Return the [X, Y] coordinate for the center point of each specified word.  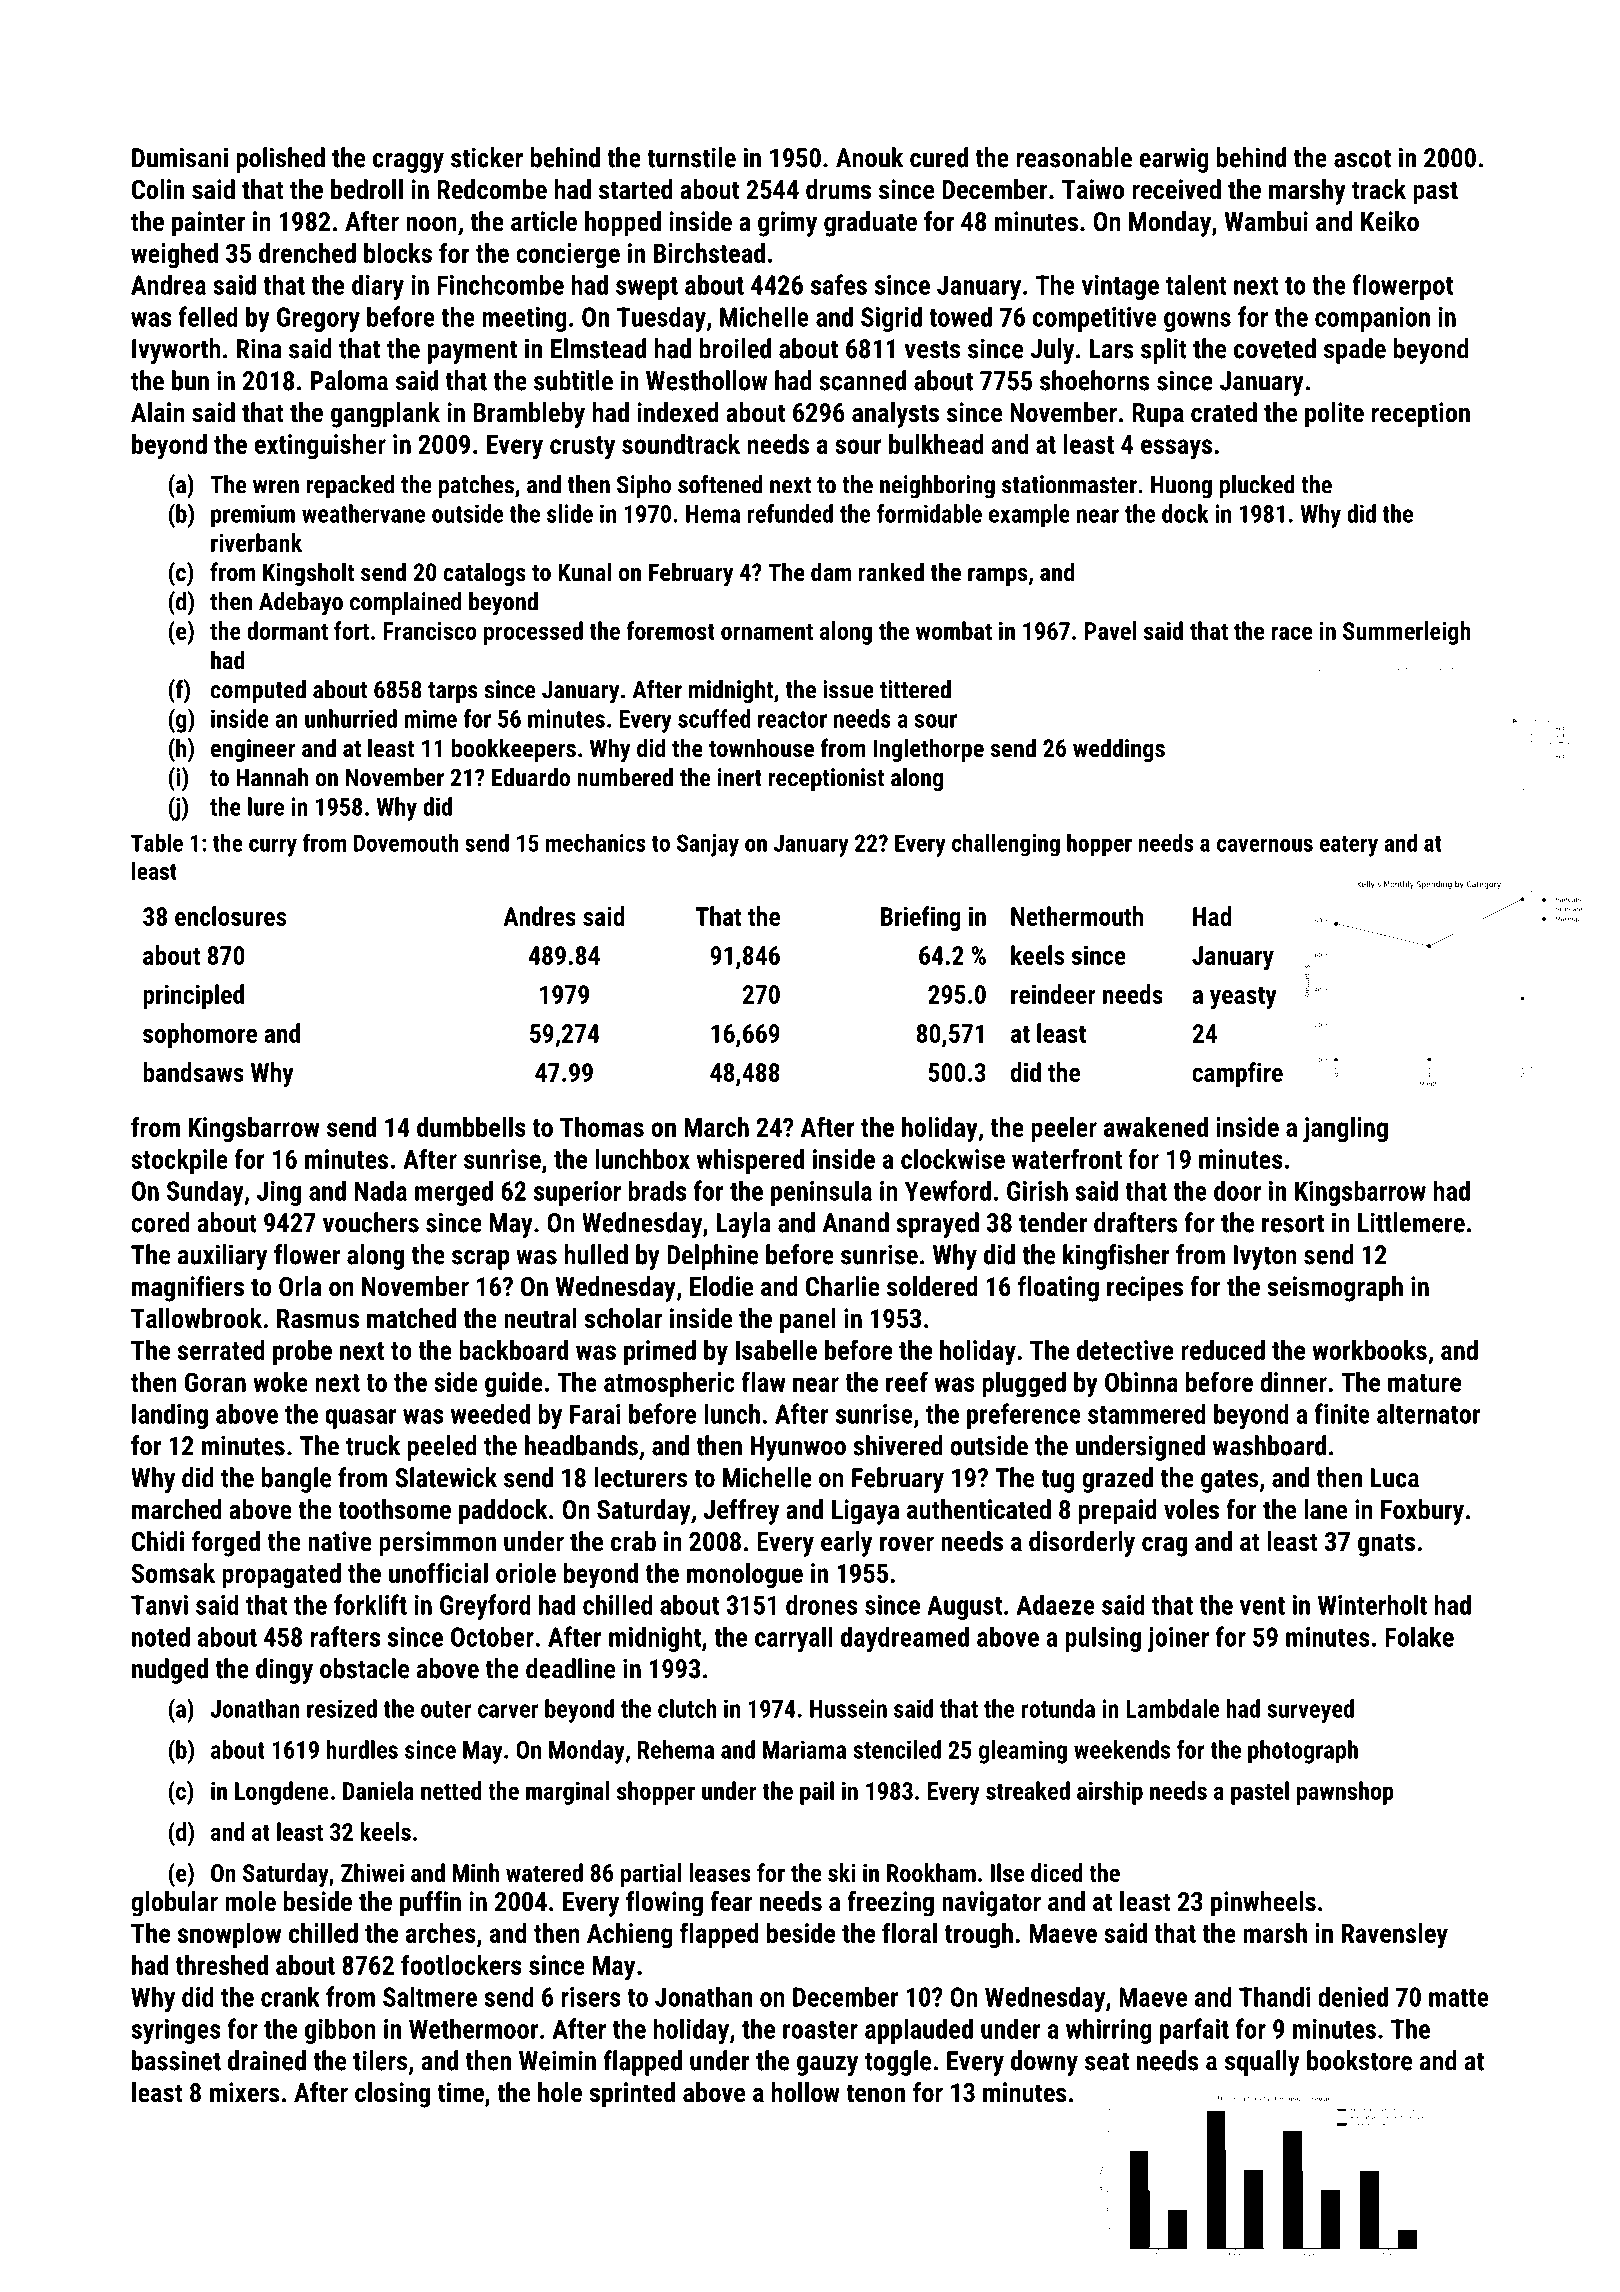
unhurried [351, 718]
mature [1424, 1383]
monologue [745, 1576]
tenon [875, 2093]
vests [932, 350]
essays [1176, 449]
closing [392, 2095]
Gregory [318, 319]
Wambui [1266, 221]
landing [170, 1416]
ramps [997, 577]
